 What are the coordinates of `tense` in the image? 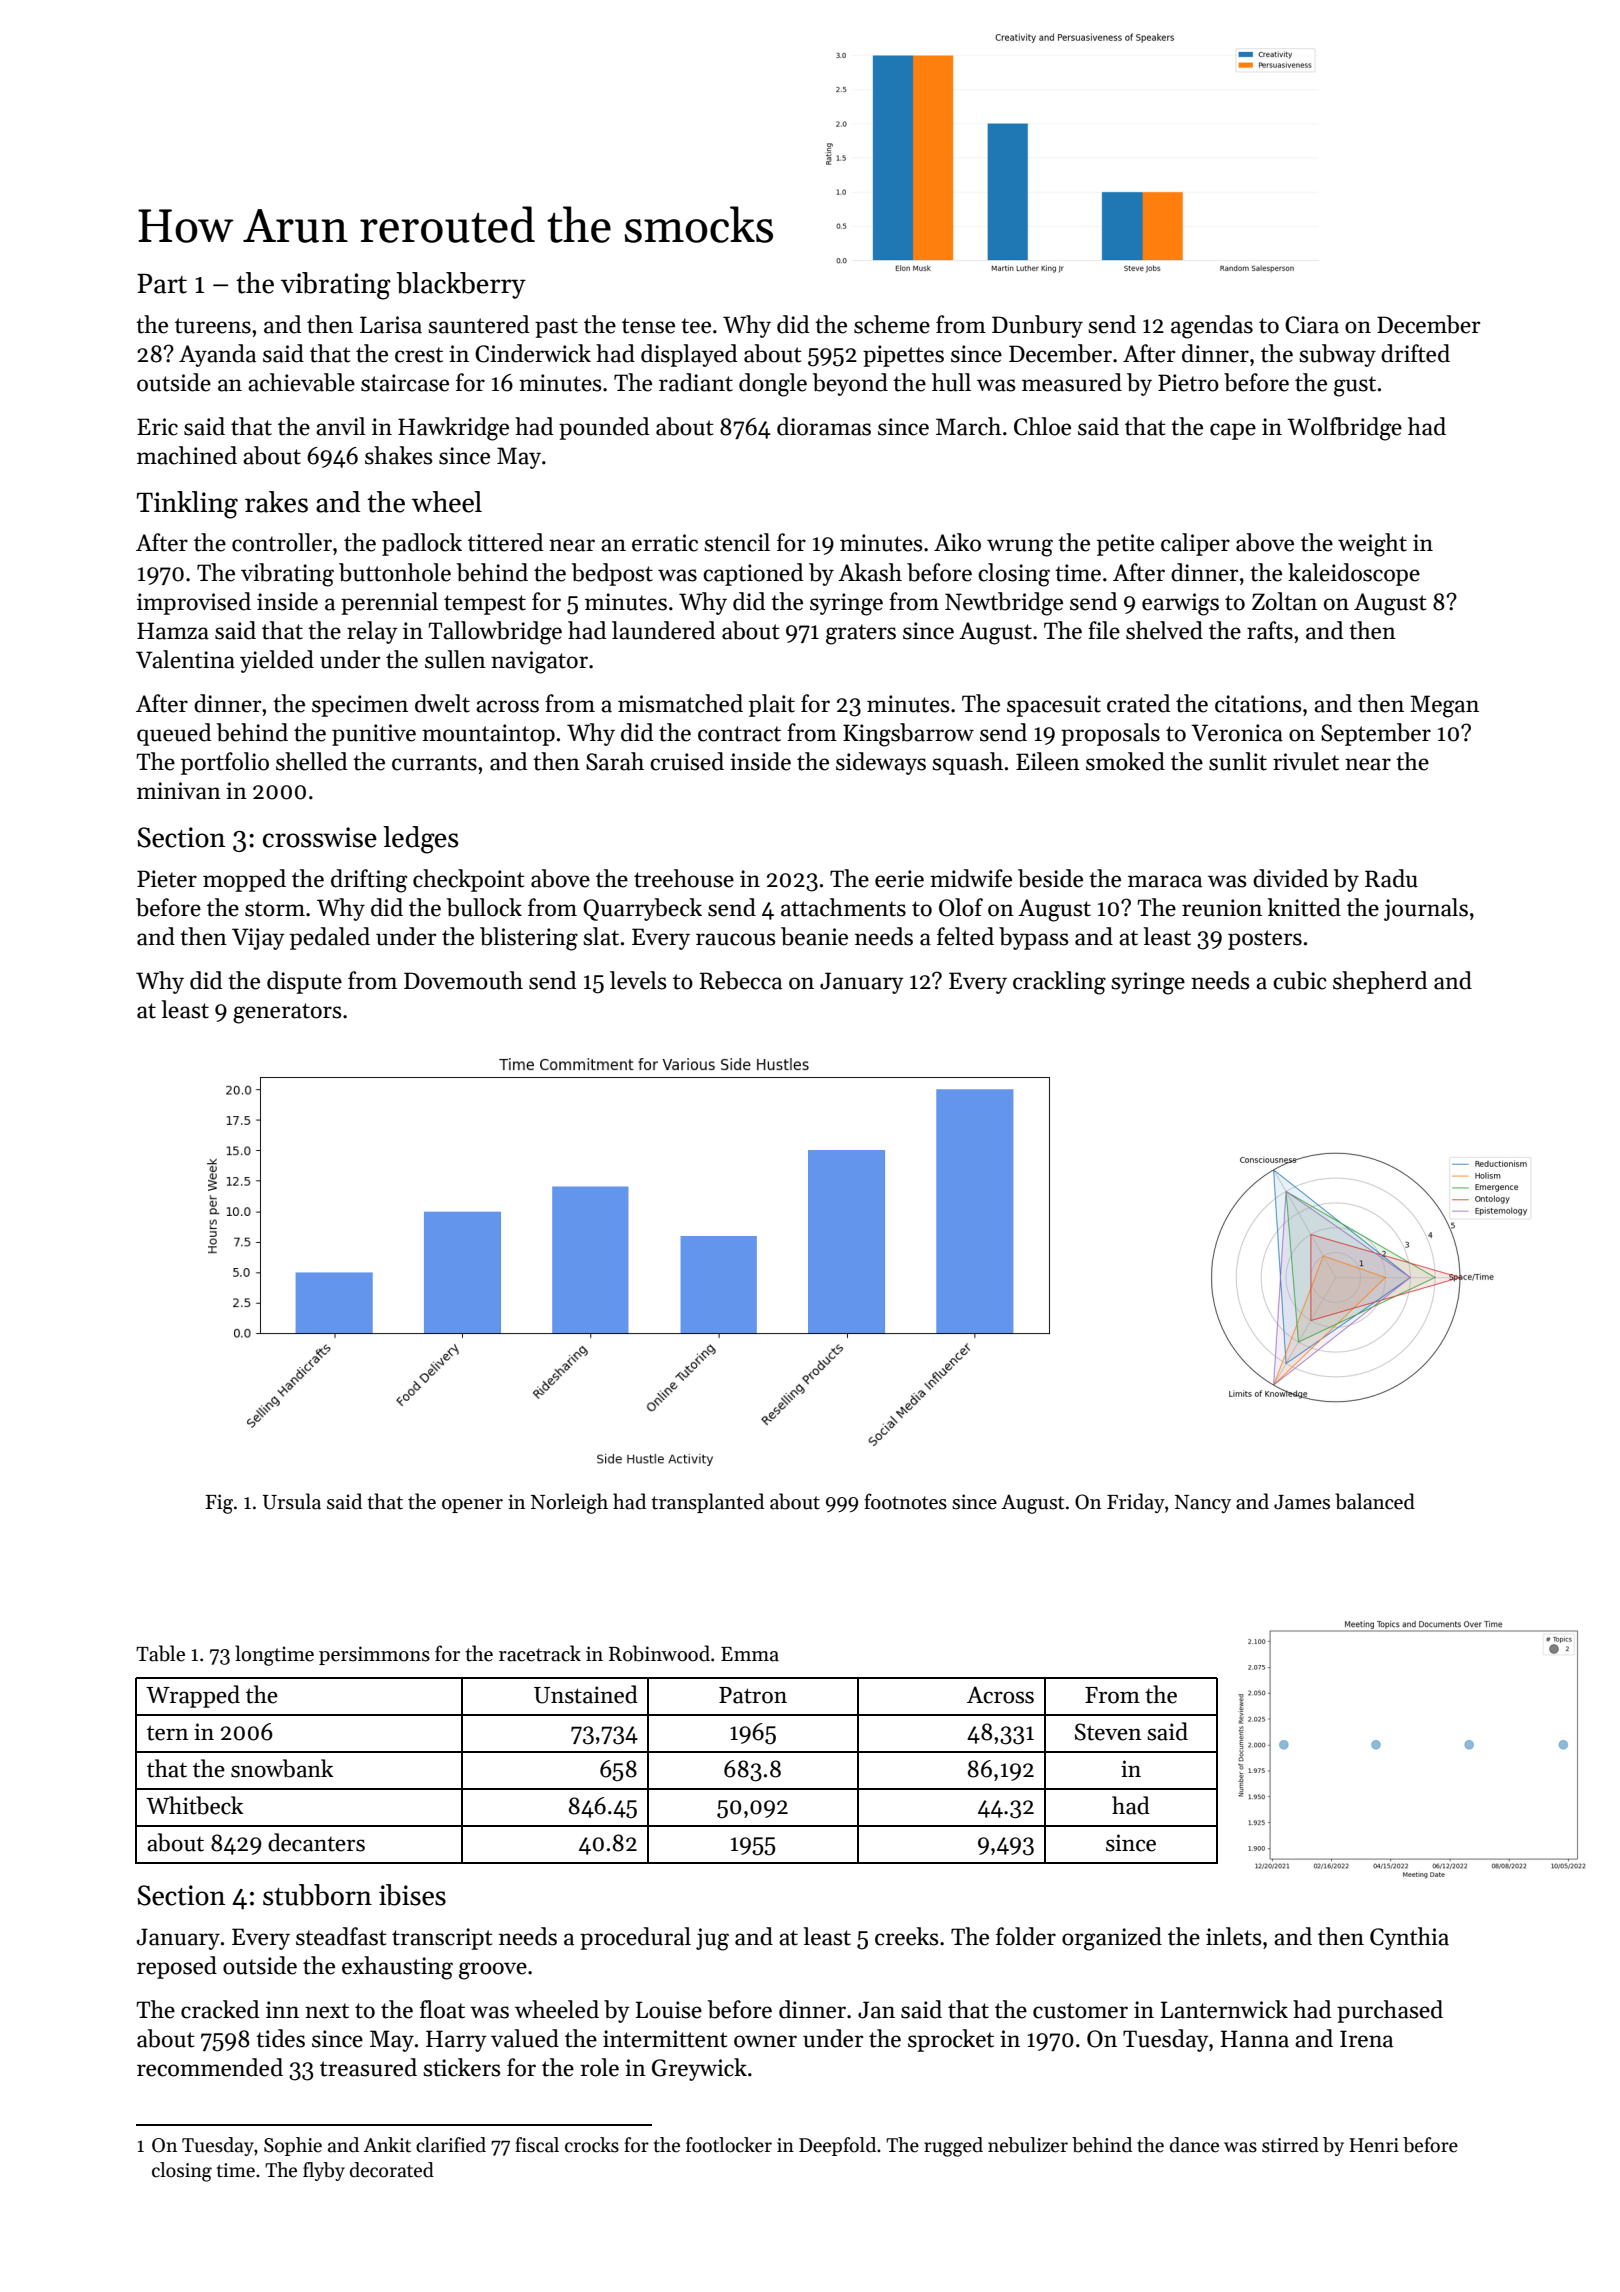 It's located at (648, 326).
